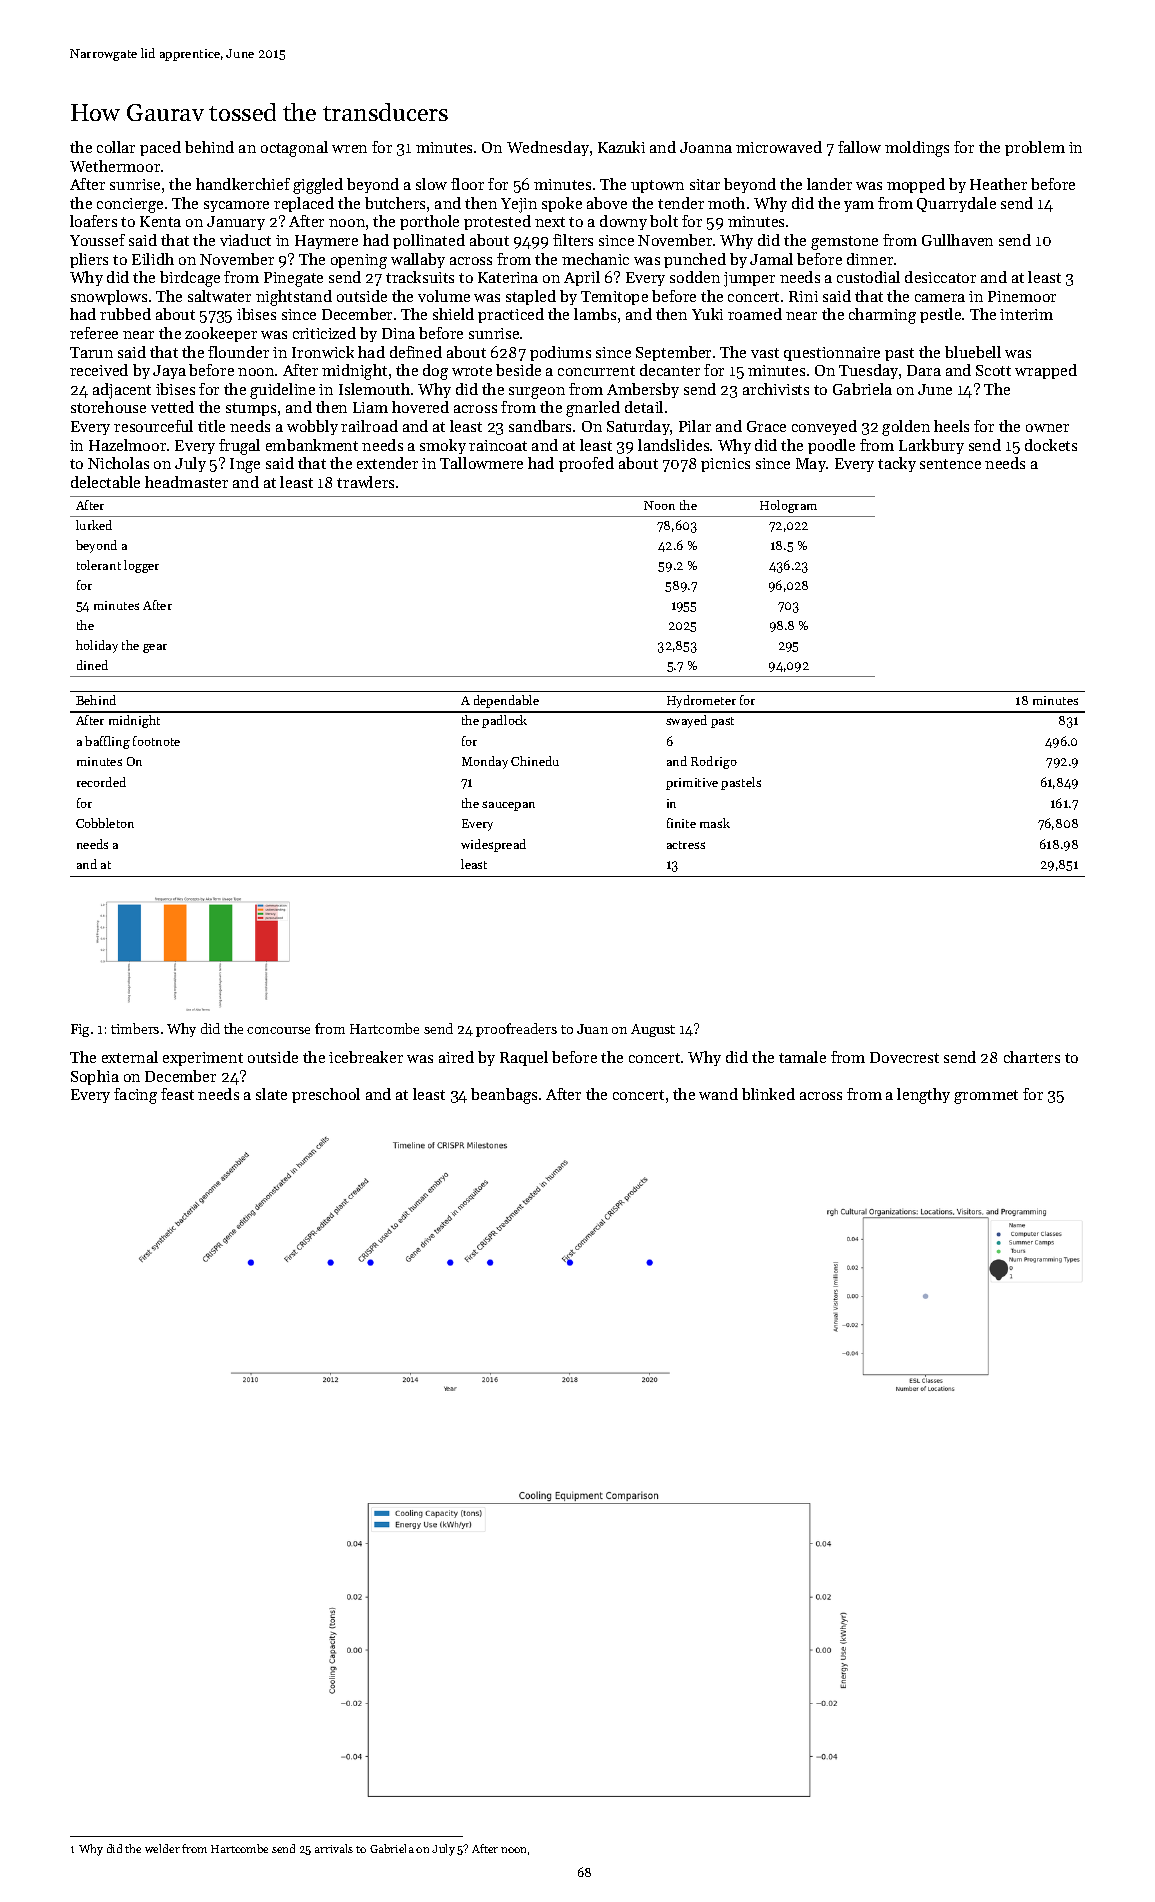  I want to click on Dara, so click(924, 370).
